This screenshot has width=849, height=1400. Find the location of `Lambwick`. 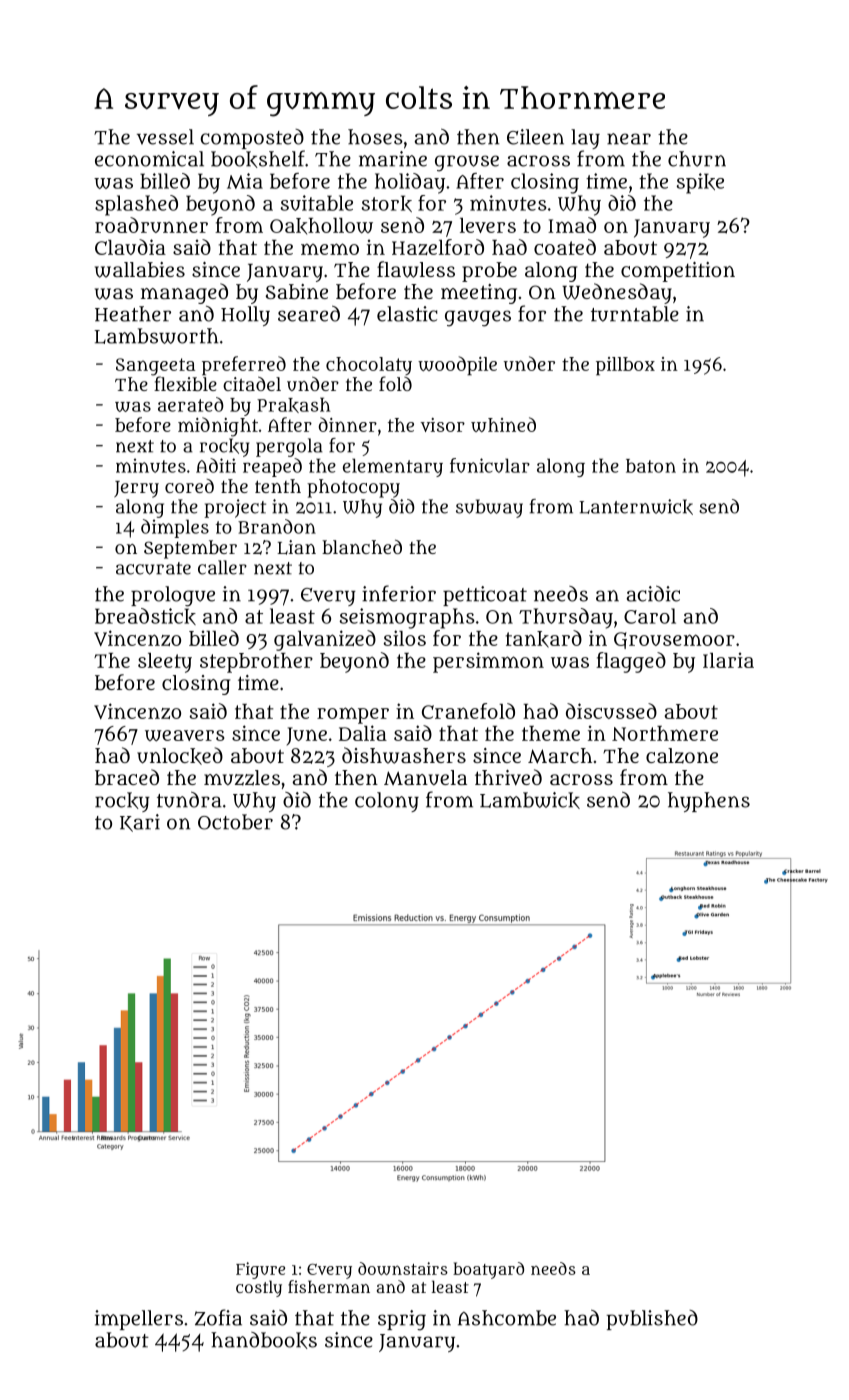

Lambwick is located at coordinates (530, 800).
